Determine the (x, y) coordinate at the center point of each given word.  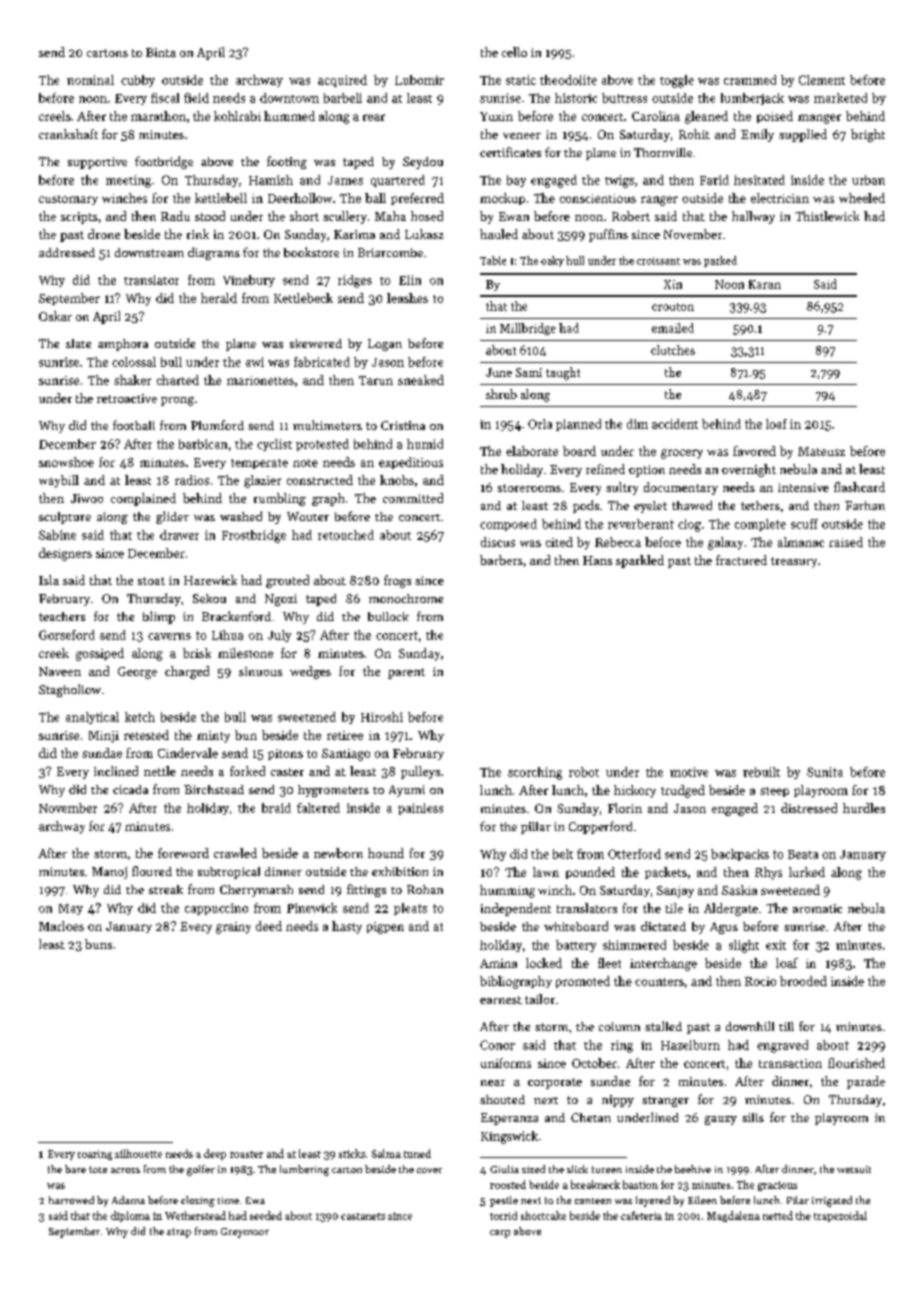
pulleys (420, 772)
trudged (683, 791)
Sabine (57, 535)
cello (514, 52)
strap (179, 1233)
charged (187, 672)
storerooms (529, 488)
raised (846, 542)
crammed (750, 80)
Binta (161, 52)
